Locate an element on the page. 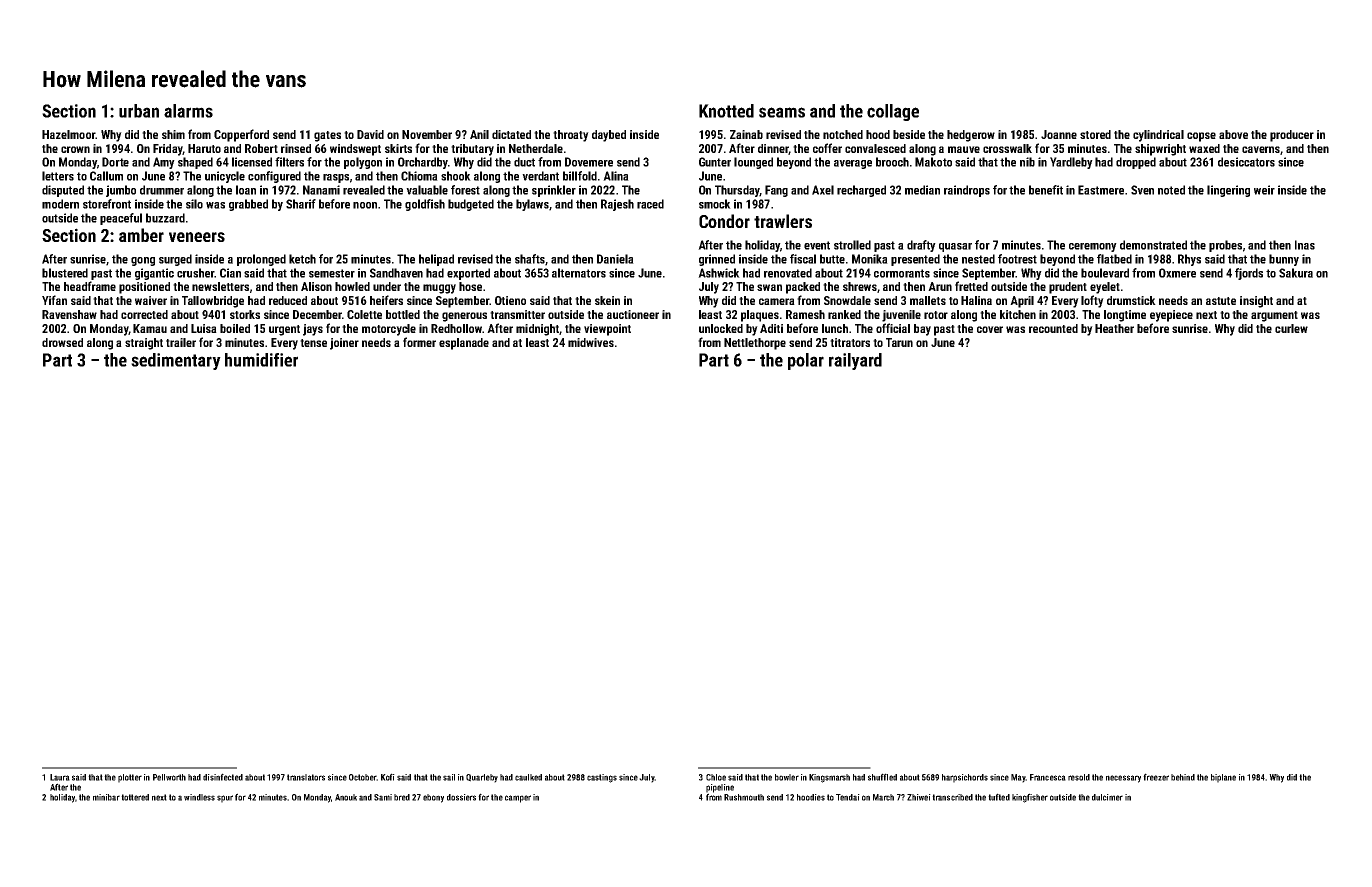 Image resolution: width=1372 pixels, height=887 pixels. sedimentary is located at coordinates (176, 361).
